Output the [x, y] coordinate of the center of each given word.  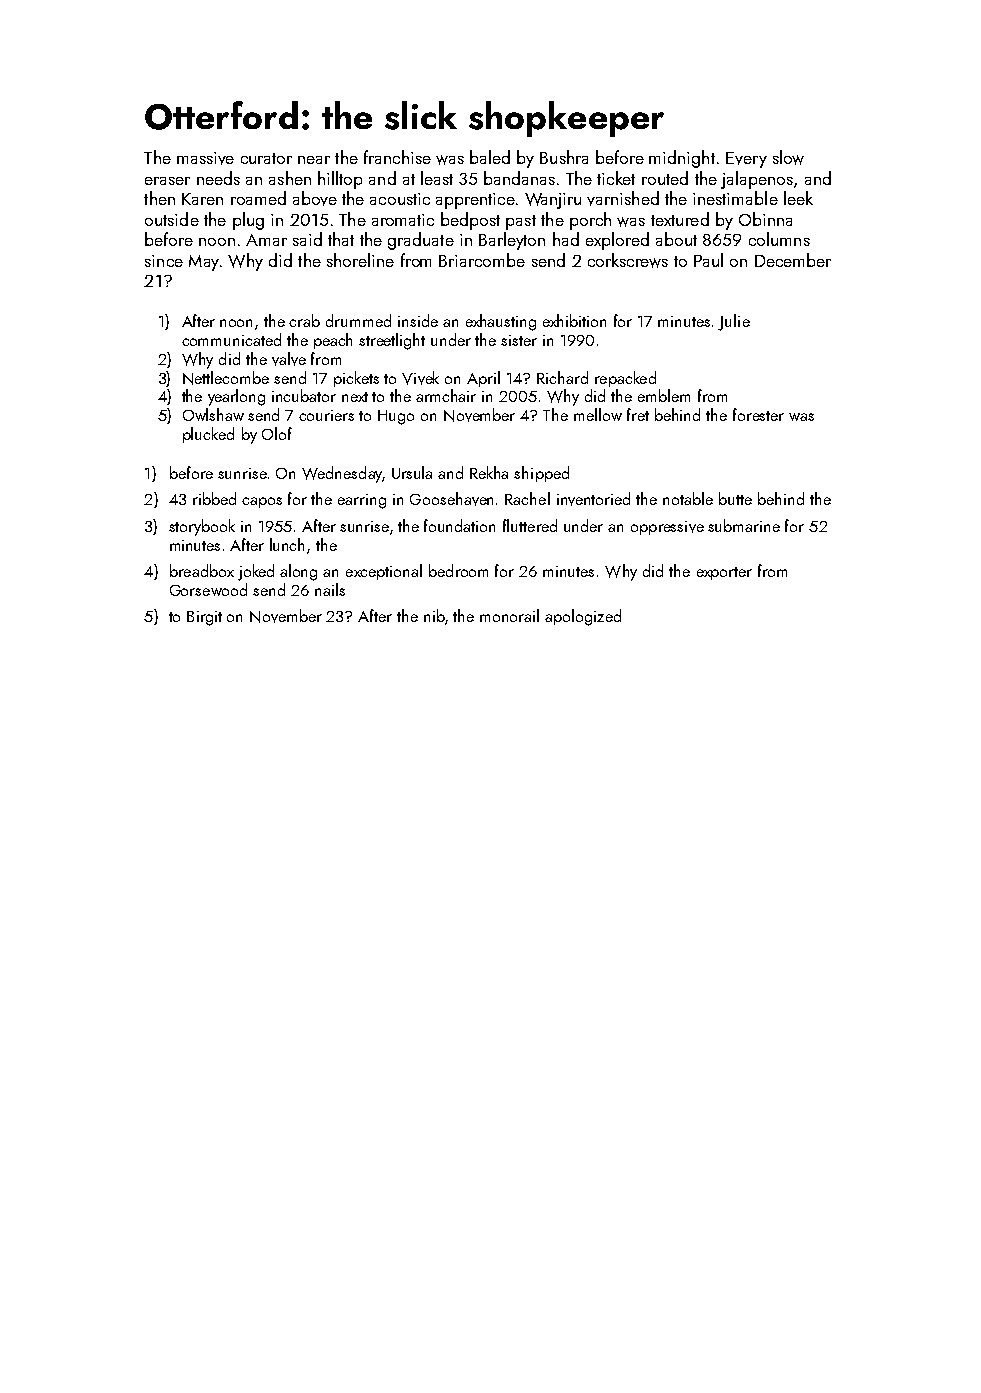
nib [434, 615]
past [521, 222]
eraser [167, 181]
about [676, 239]
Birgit [204, 618]
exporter [724, 573]
